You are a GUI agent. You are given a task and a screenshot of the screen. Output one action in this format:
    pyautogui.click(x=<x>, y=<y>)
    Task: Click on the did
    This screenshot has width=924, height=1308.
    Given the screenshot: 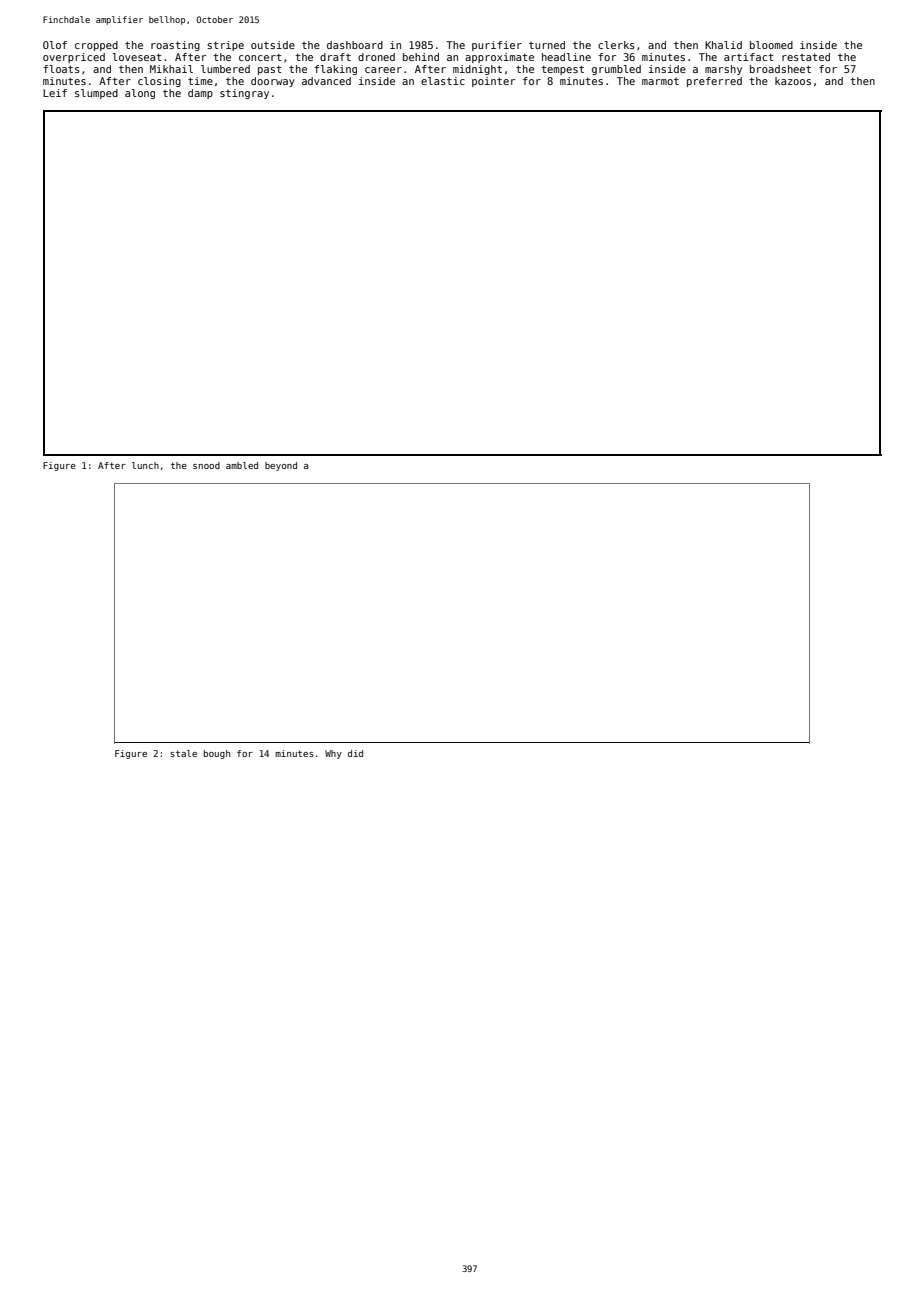 What is the action you would take?
    pyautogui.click(x=355, y=753)
